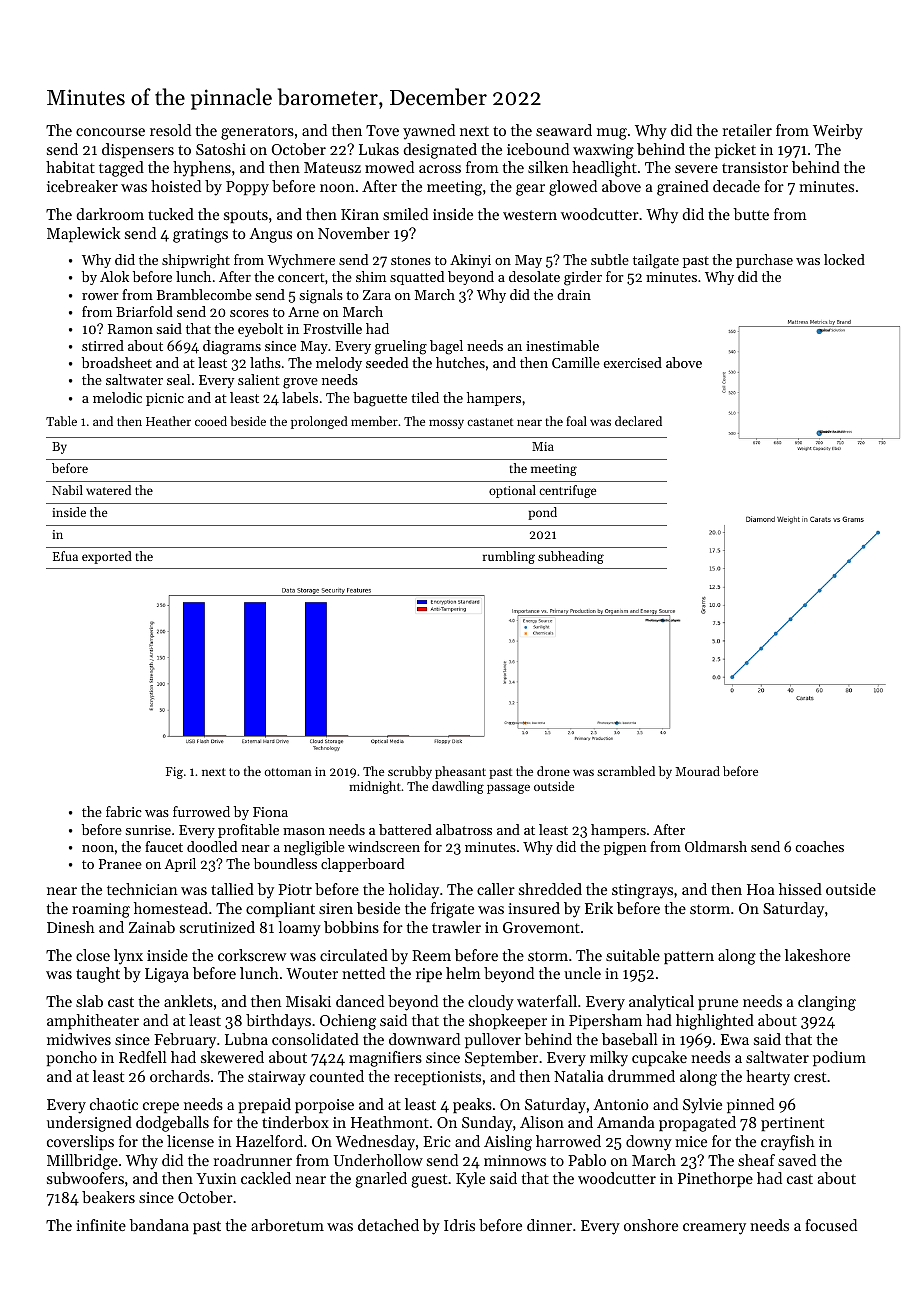 This screenshot has height=1308, width=924. What do you see at coordinates (512, 491) in the screenshot?
I see `optional` at bounding box center [512, 491].
